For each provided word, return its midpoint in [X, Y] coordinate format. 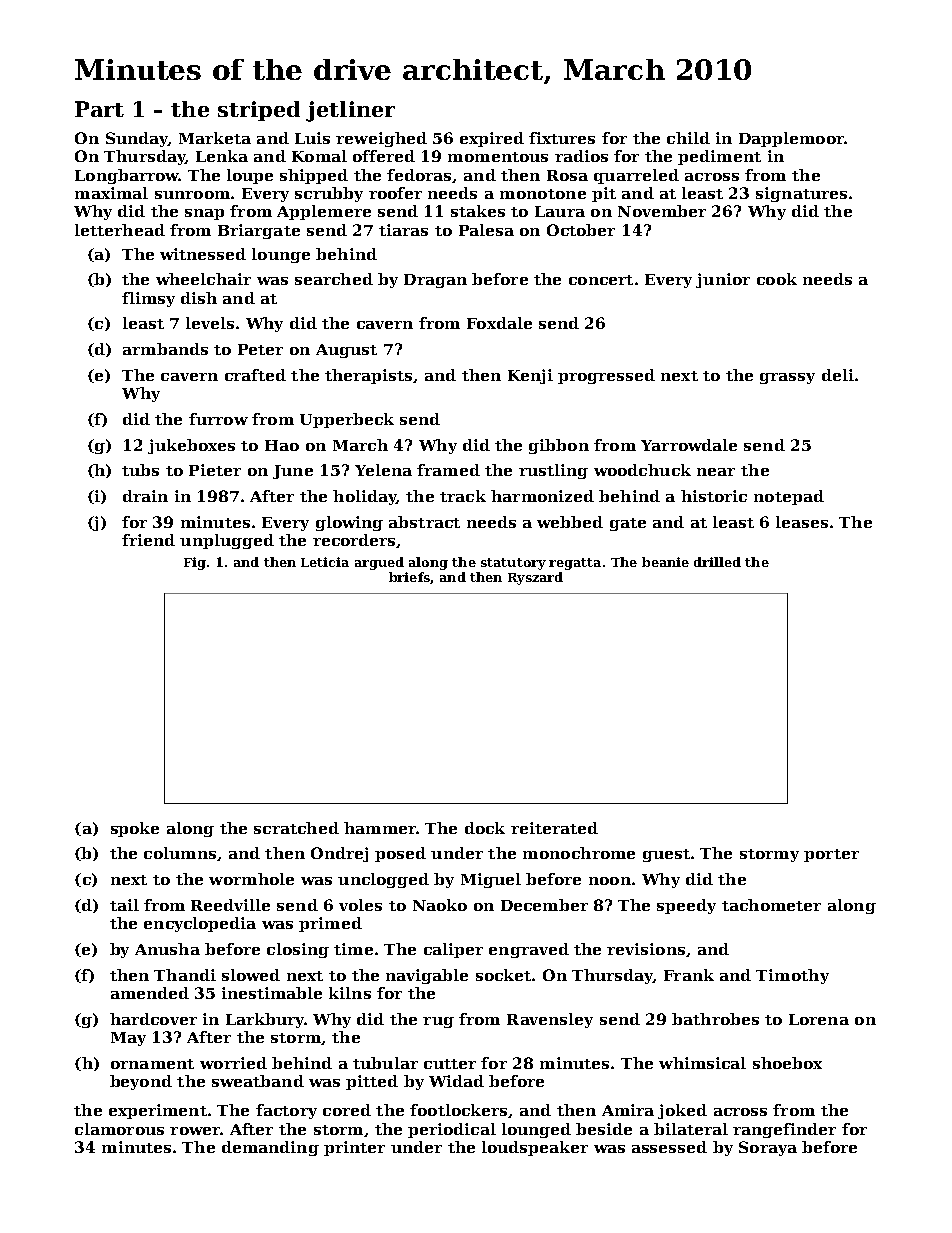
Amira [628, 1110]
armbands [165, 349]
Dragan [435, 281]
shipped [314, 176]
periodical [452, 1130]
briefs [409, 577]
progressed [606, 376]
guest [666, 855]
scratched [296, 828]
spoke [135, 829]
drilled [717, 562]
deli [838, 375]
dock [485, 828]
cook [777, 279]
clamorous [119, 1129]
